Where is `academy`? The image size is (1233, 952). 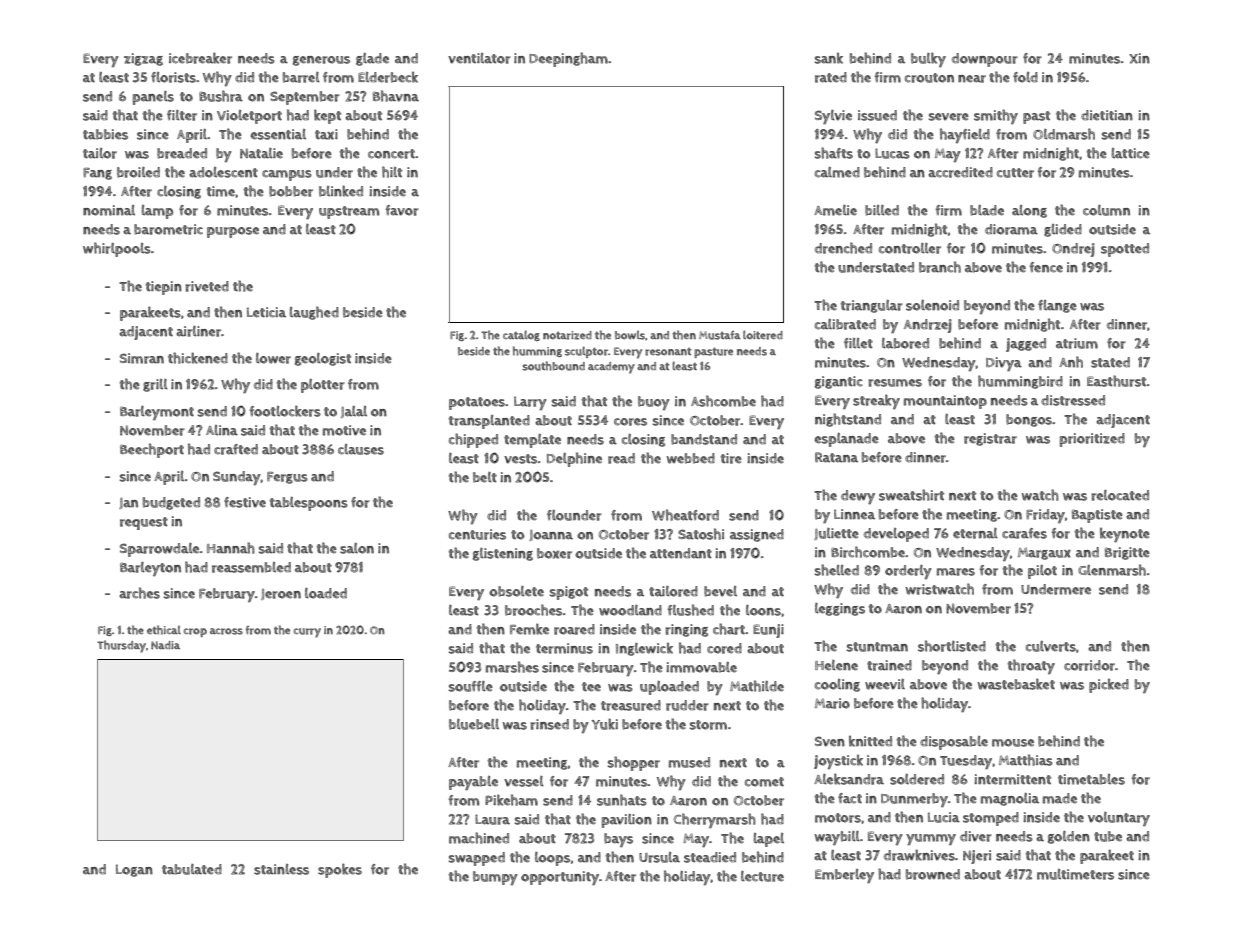 academy is located at coordinates (611, 368).
